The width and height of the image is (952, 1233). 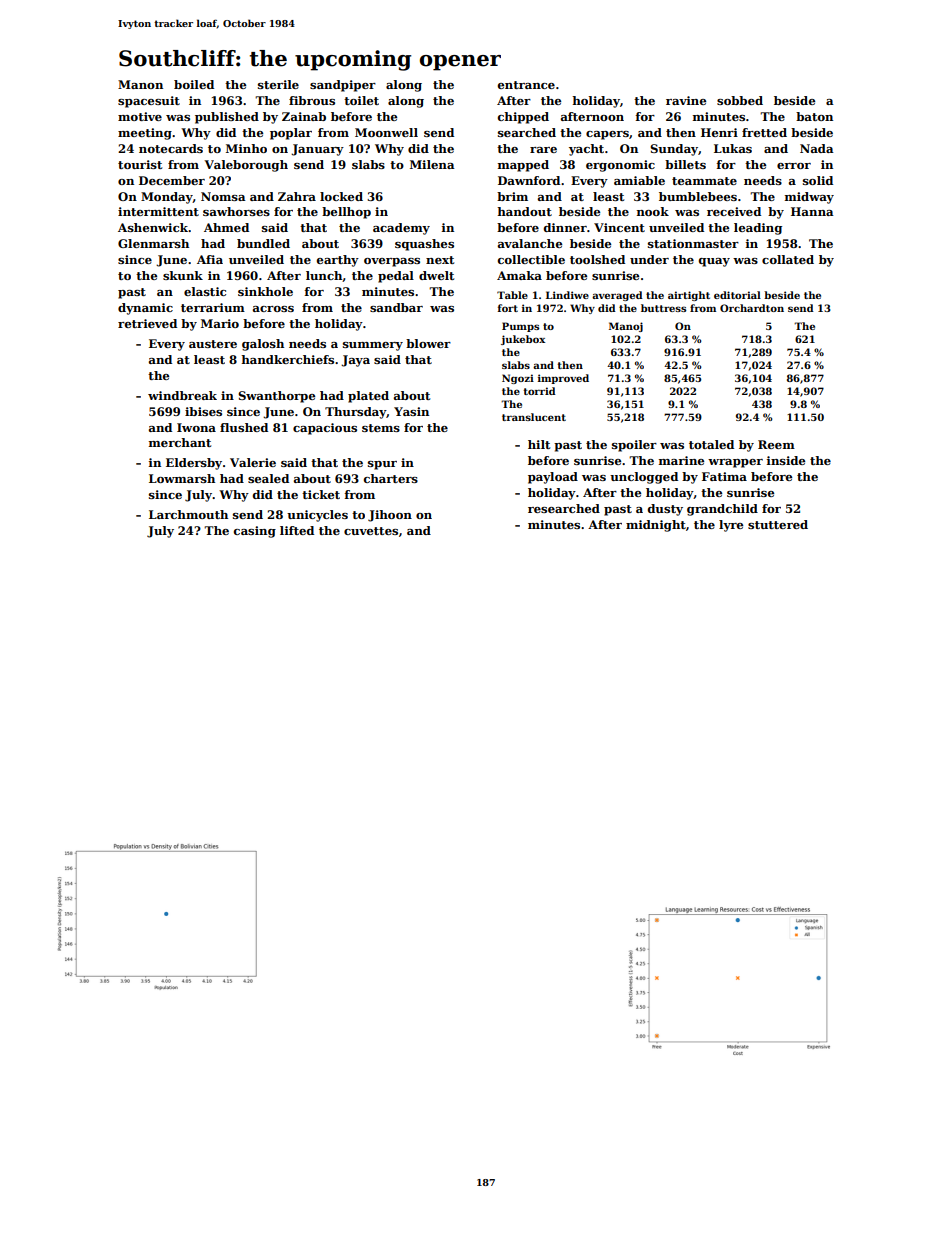 What do you see at coordinates (182, 395) in the image?
I see `windbreak` at bounding box center [182, 395].
